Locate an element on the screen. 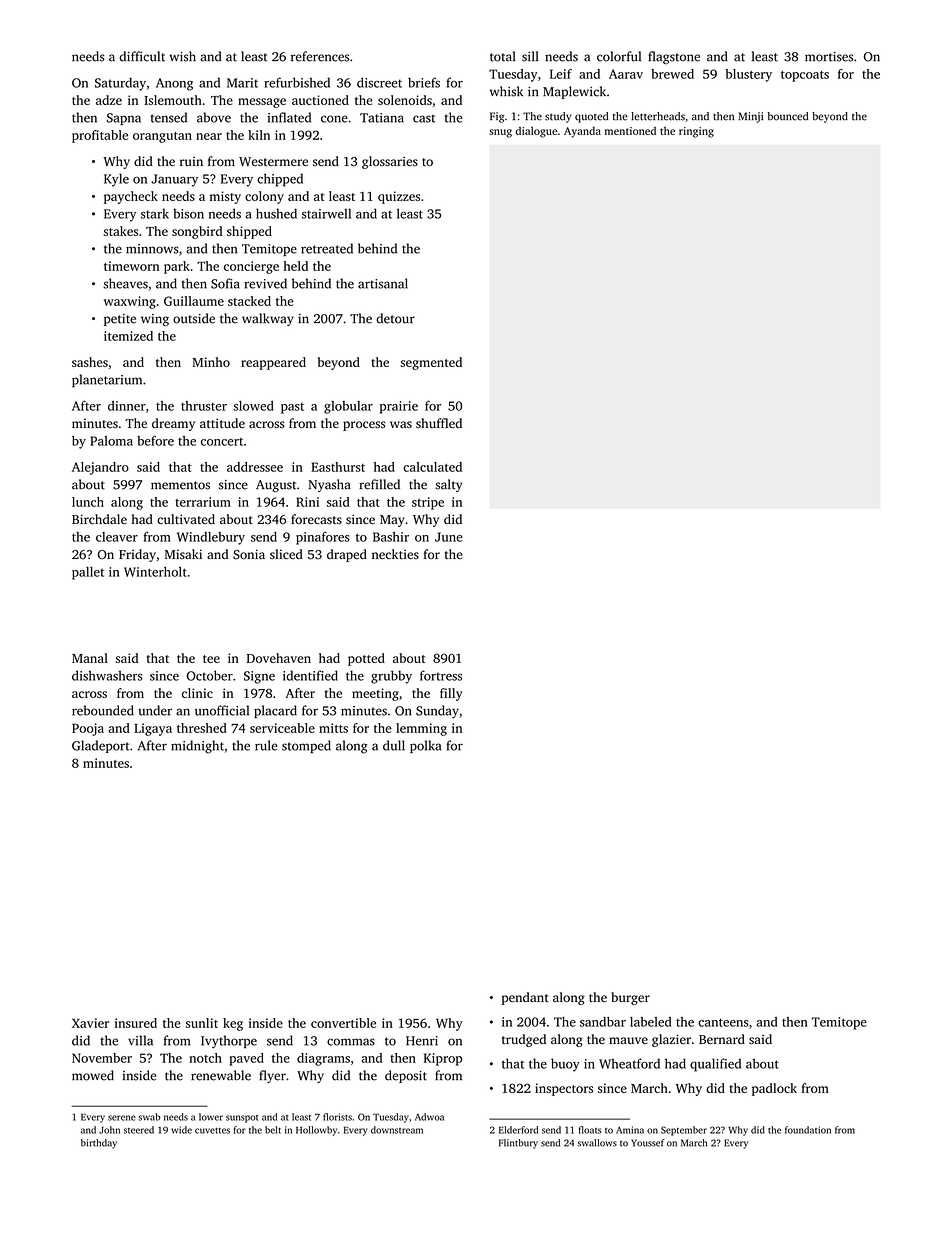 The width and height of the screenshot is (952, 1233). Gladeport is located at coordinates (100, 746).
